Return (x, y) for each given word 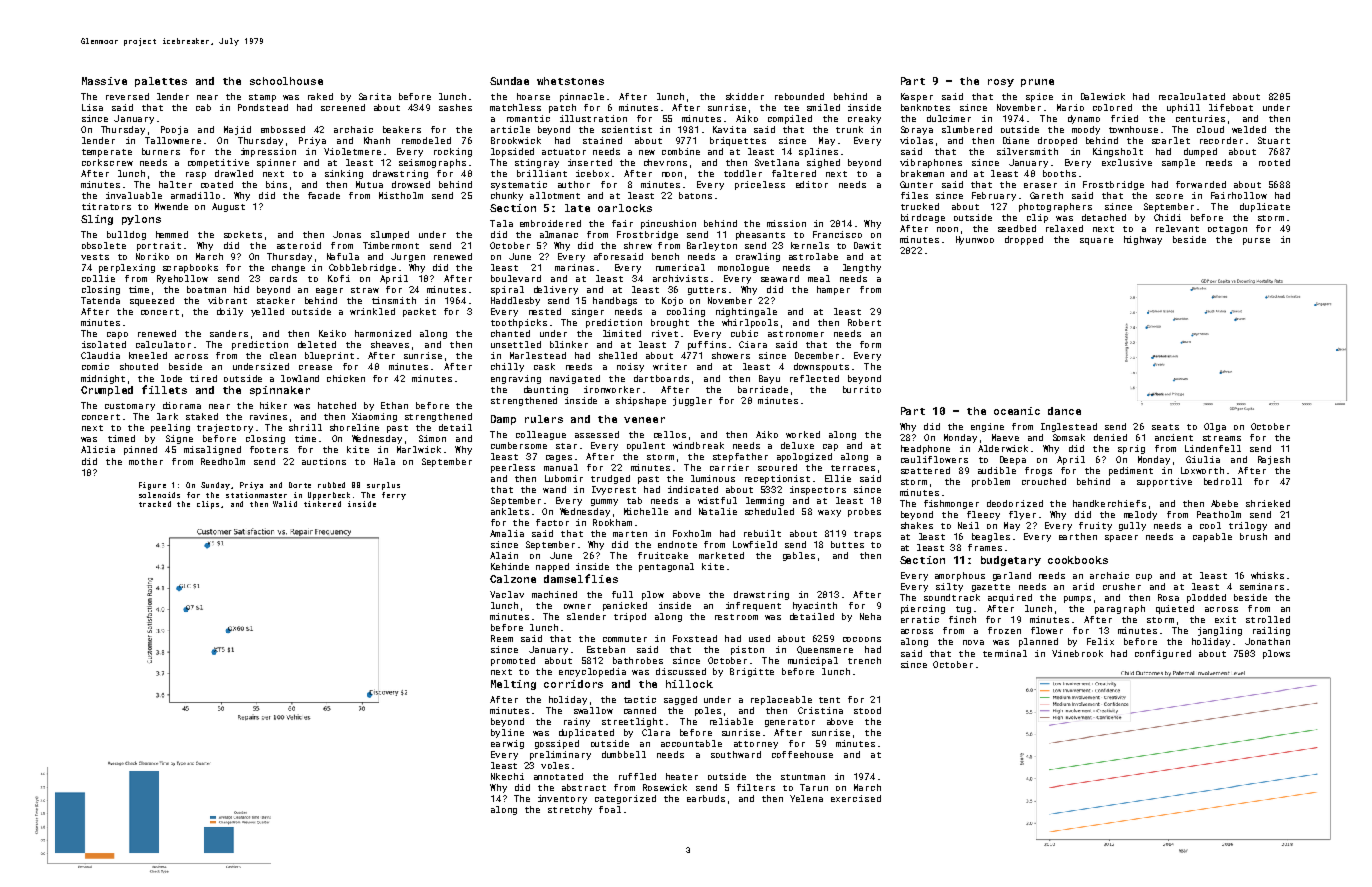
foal (610, 809)
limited (622, 333)
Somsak (1069, 437)
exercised (856, 798)
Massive (104, 81)
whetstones (570, 81)
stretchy (570, 810)
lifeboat (1231, 107)
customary (130, 407)
